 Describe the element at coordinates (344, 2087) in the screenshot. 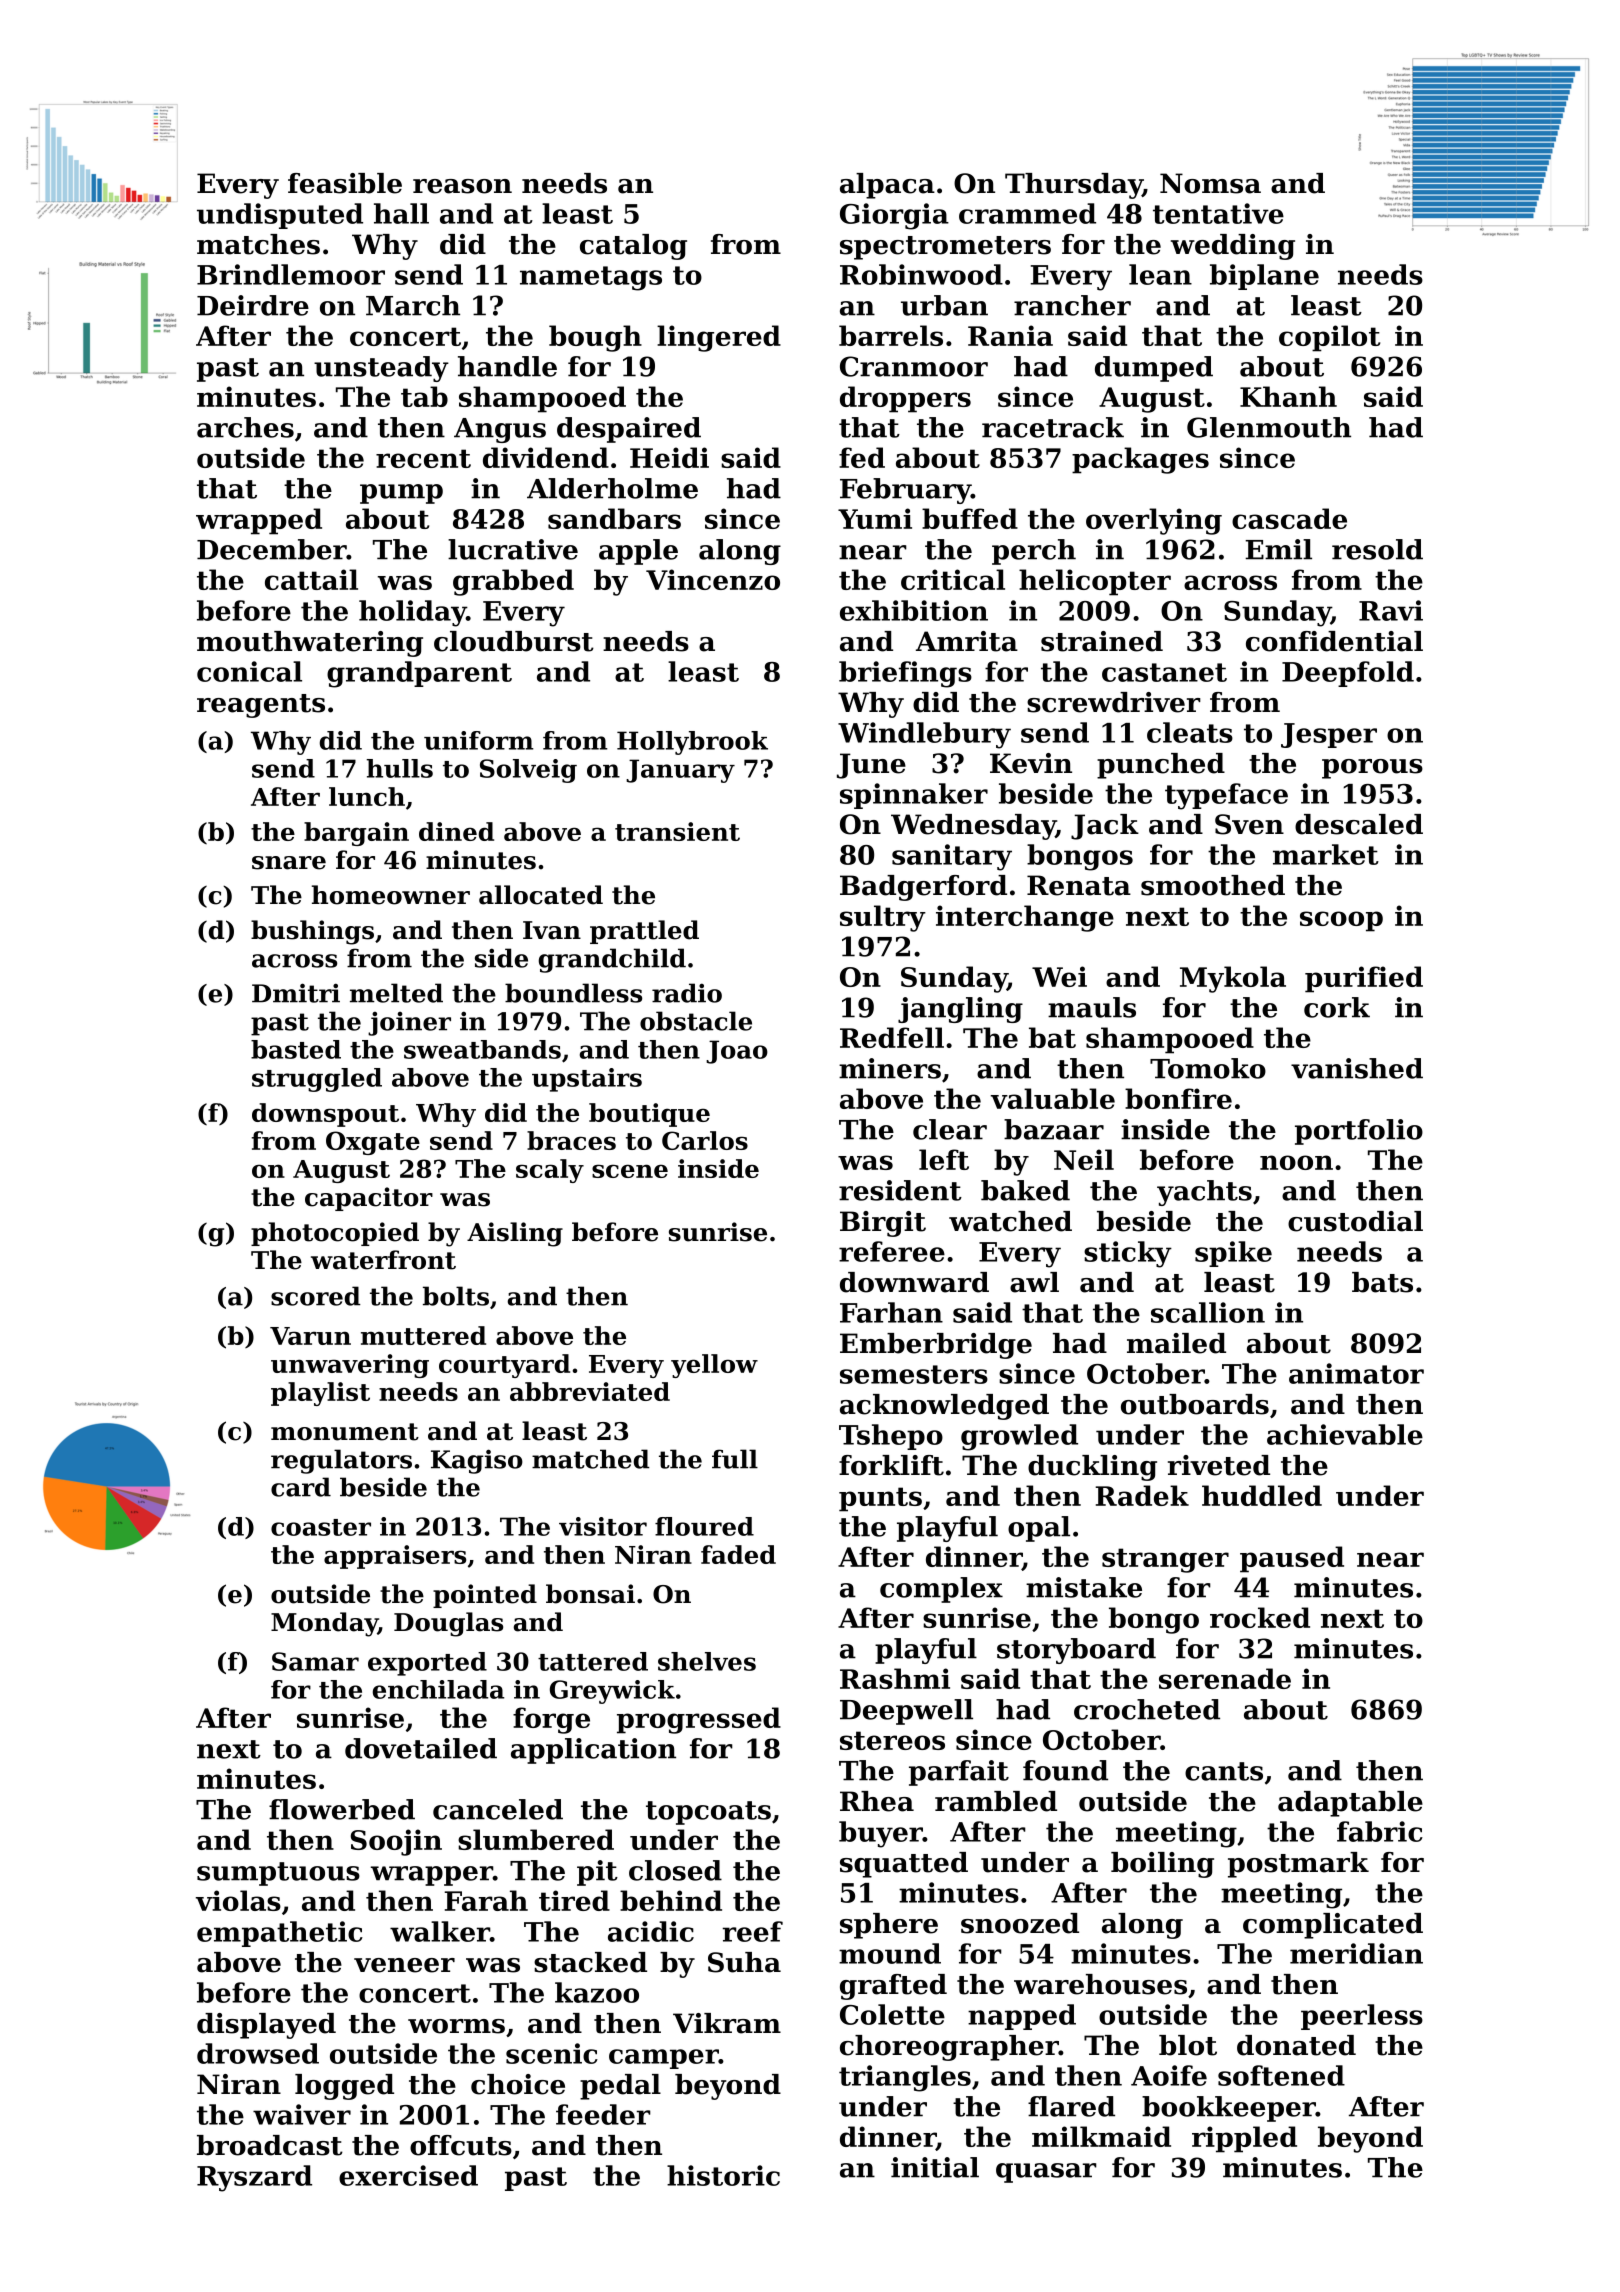

I see `logged` at that location.
